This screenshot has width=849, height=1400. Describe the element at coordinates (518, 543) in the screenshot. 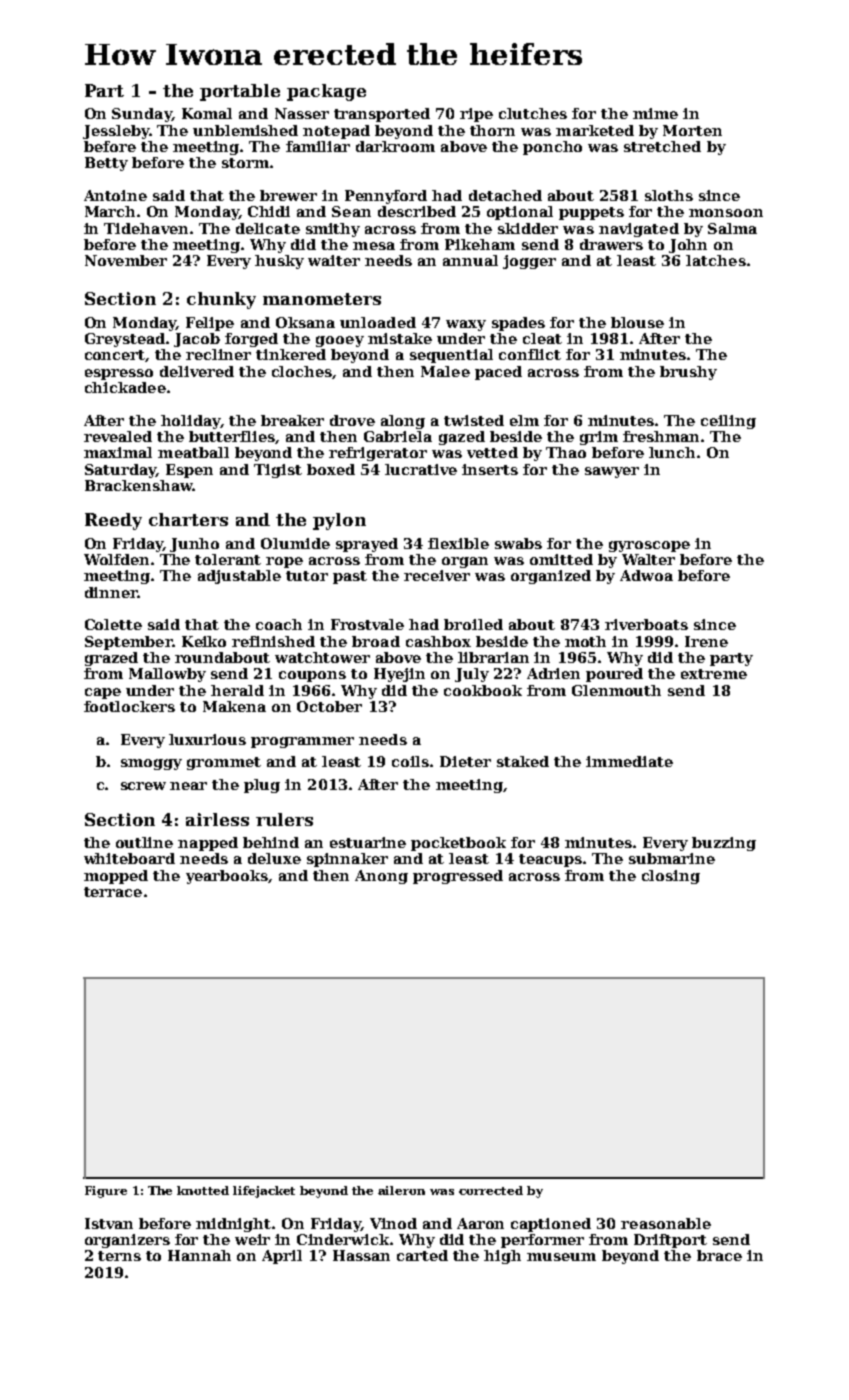

I see `swabs` at that location.
